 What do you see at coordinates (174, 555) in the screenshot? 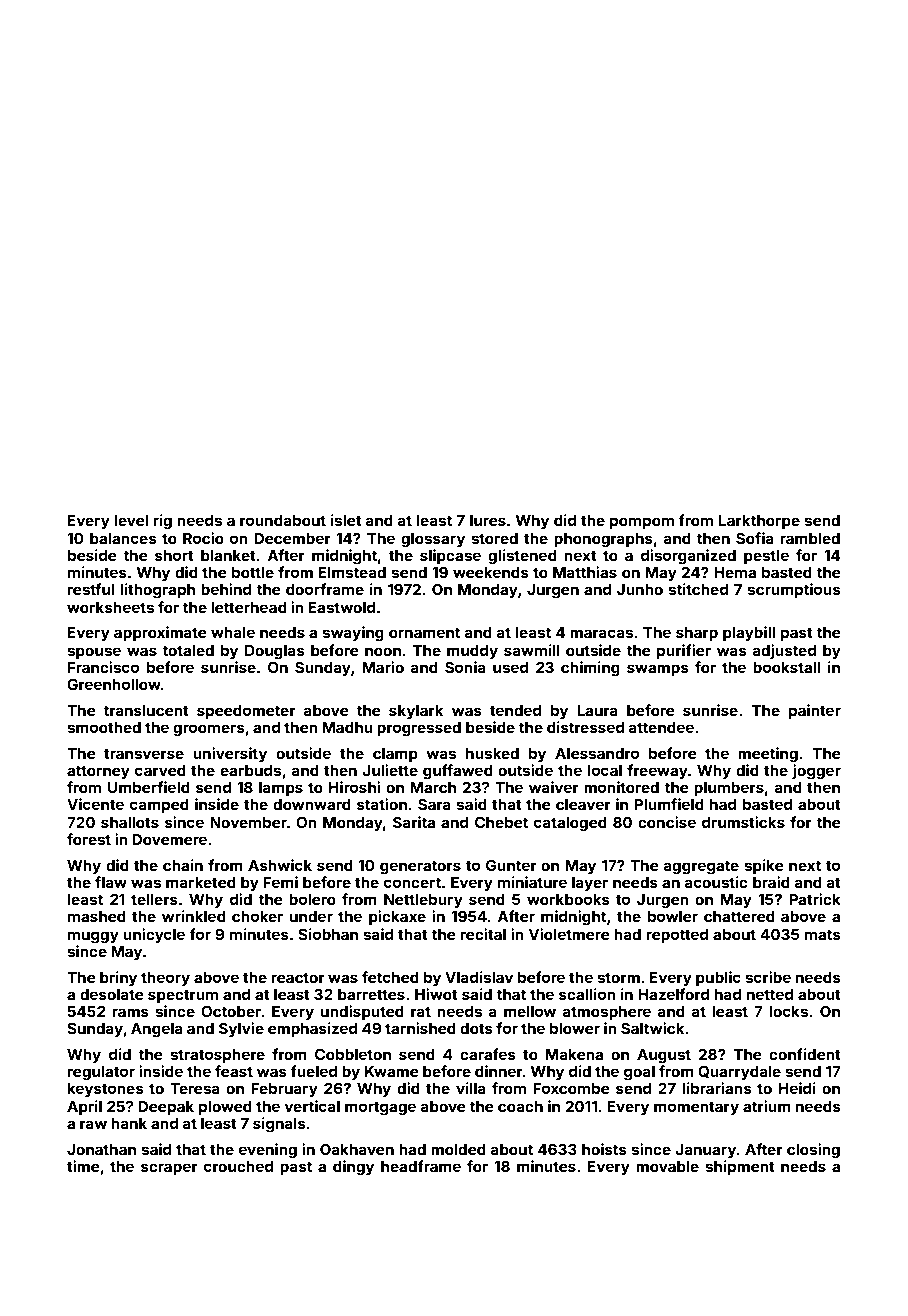
I see `short` at bounding box center [174, 555].
